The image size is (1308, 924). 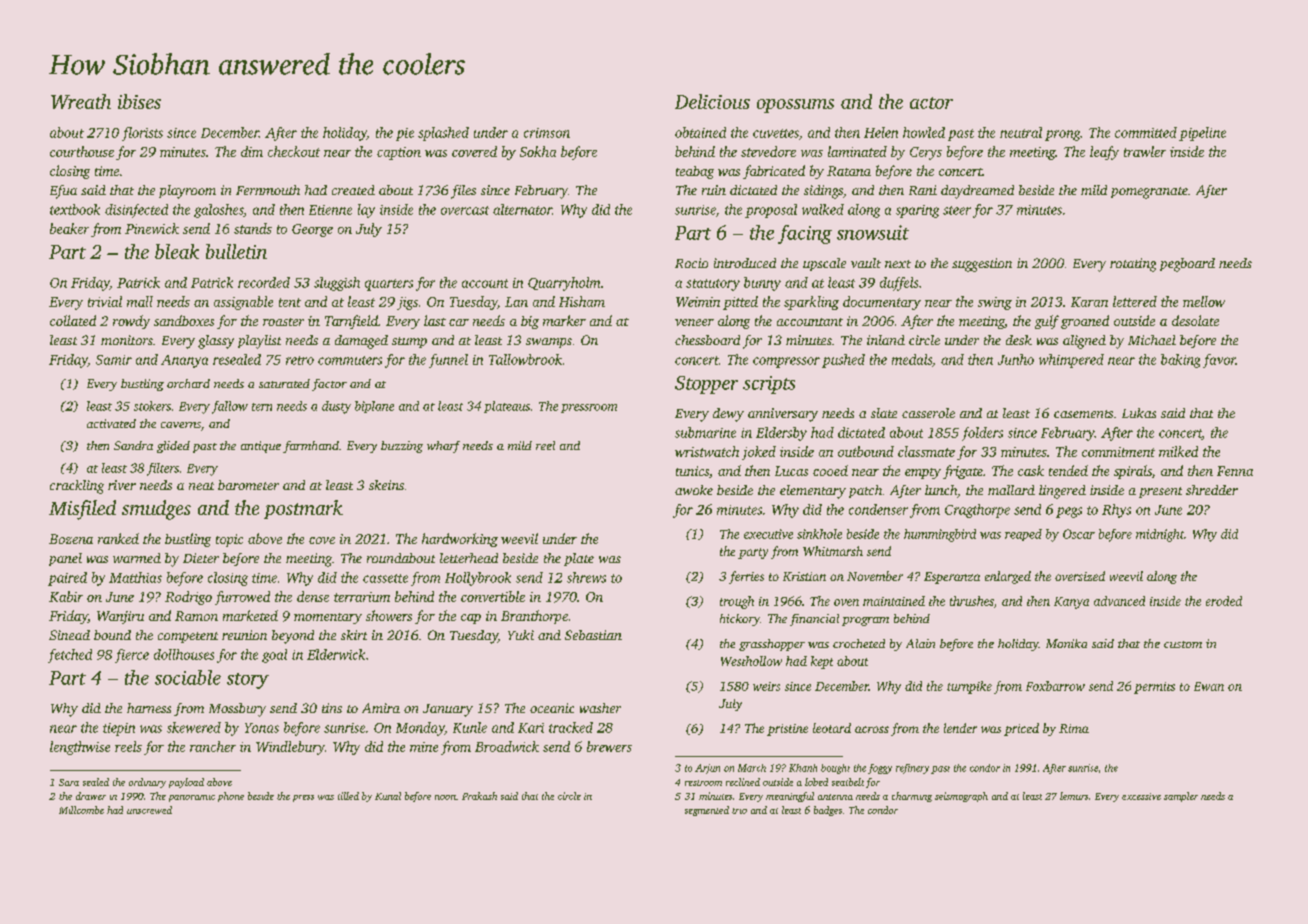 I want to click on farmhand, so click(x=311, y=447).
